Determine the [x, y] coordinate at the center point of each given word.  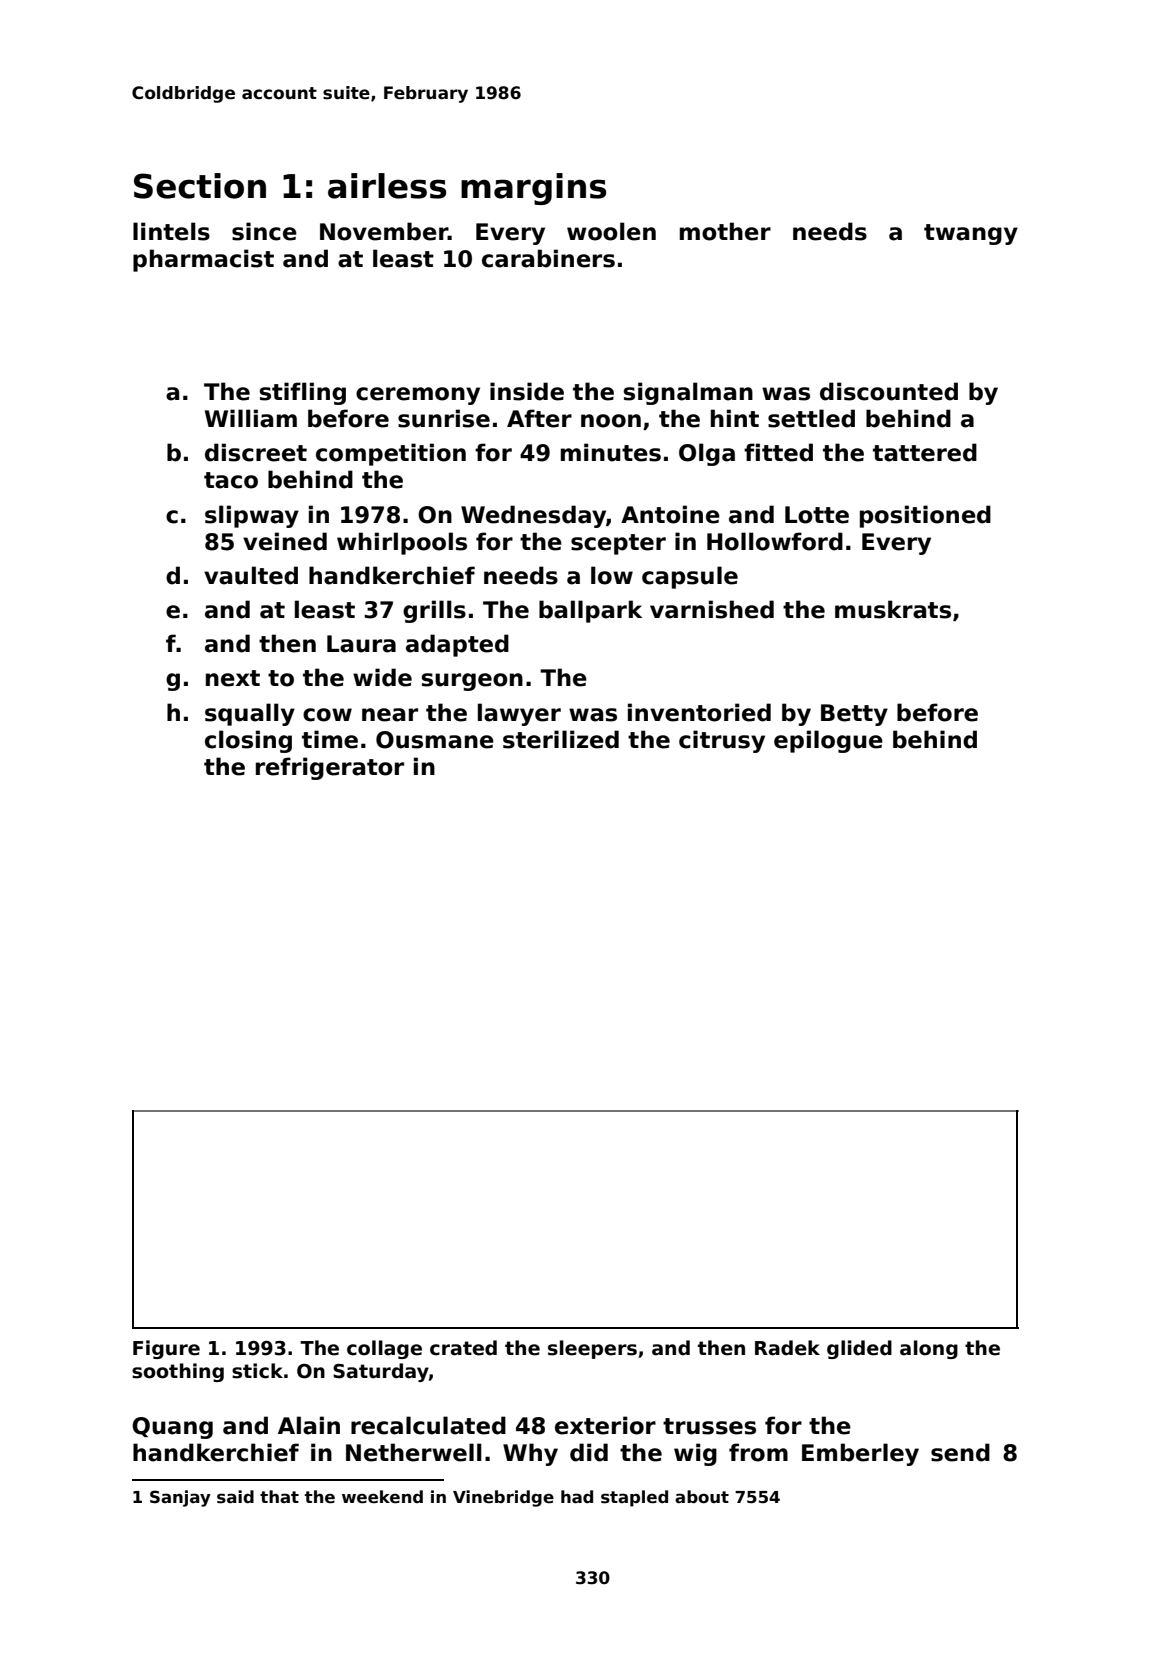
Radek [787, 1348]
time [330, 739]
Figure [166, 1349]
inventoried [699, 712]
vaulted [251, 575]
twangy [971, 234]
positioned [925, 516]
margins [533, 189]
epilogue [828, 741]
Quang [172, 1428]
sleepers [592, 1349]
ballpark [590, 611]
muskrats [893, 609]
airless [387, 186]
